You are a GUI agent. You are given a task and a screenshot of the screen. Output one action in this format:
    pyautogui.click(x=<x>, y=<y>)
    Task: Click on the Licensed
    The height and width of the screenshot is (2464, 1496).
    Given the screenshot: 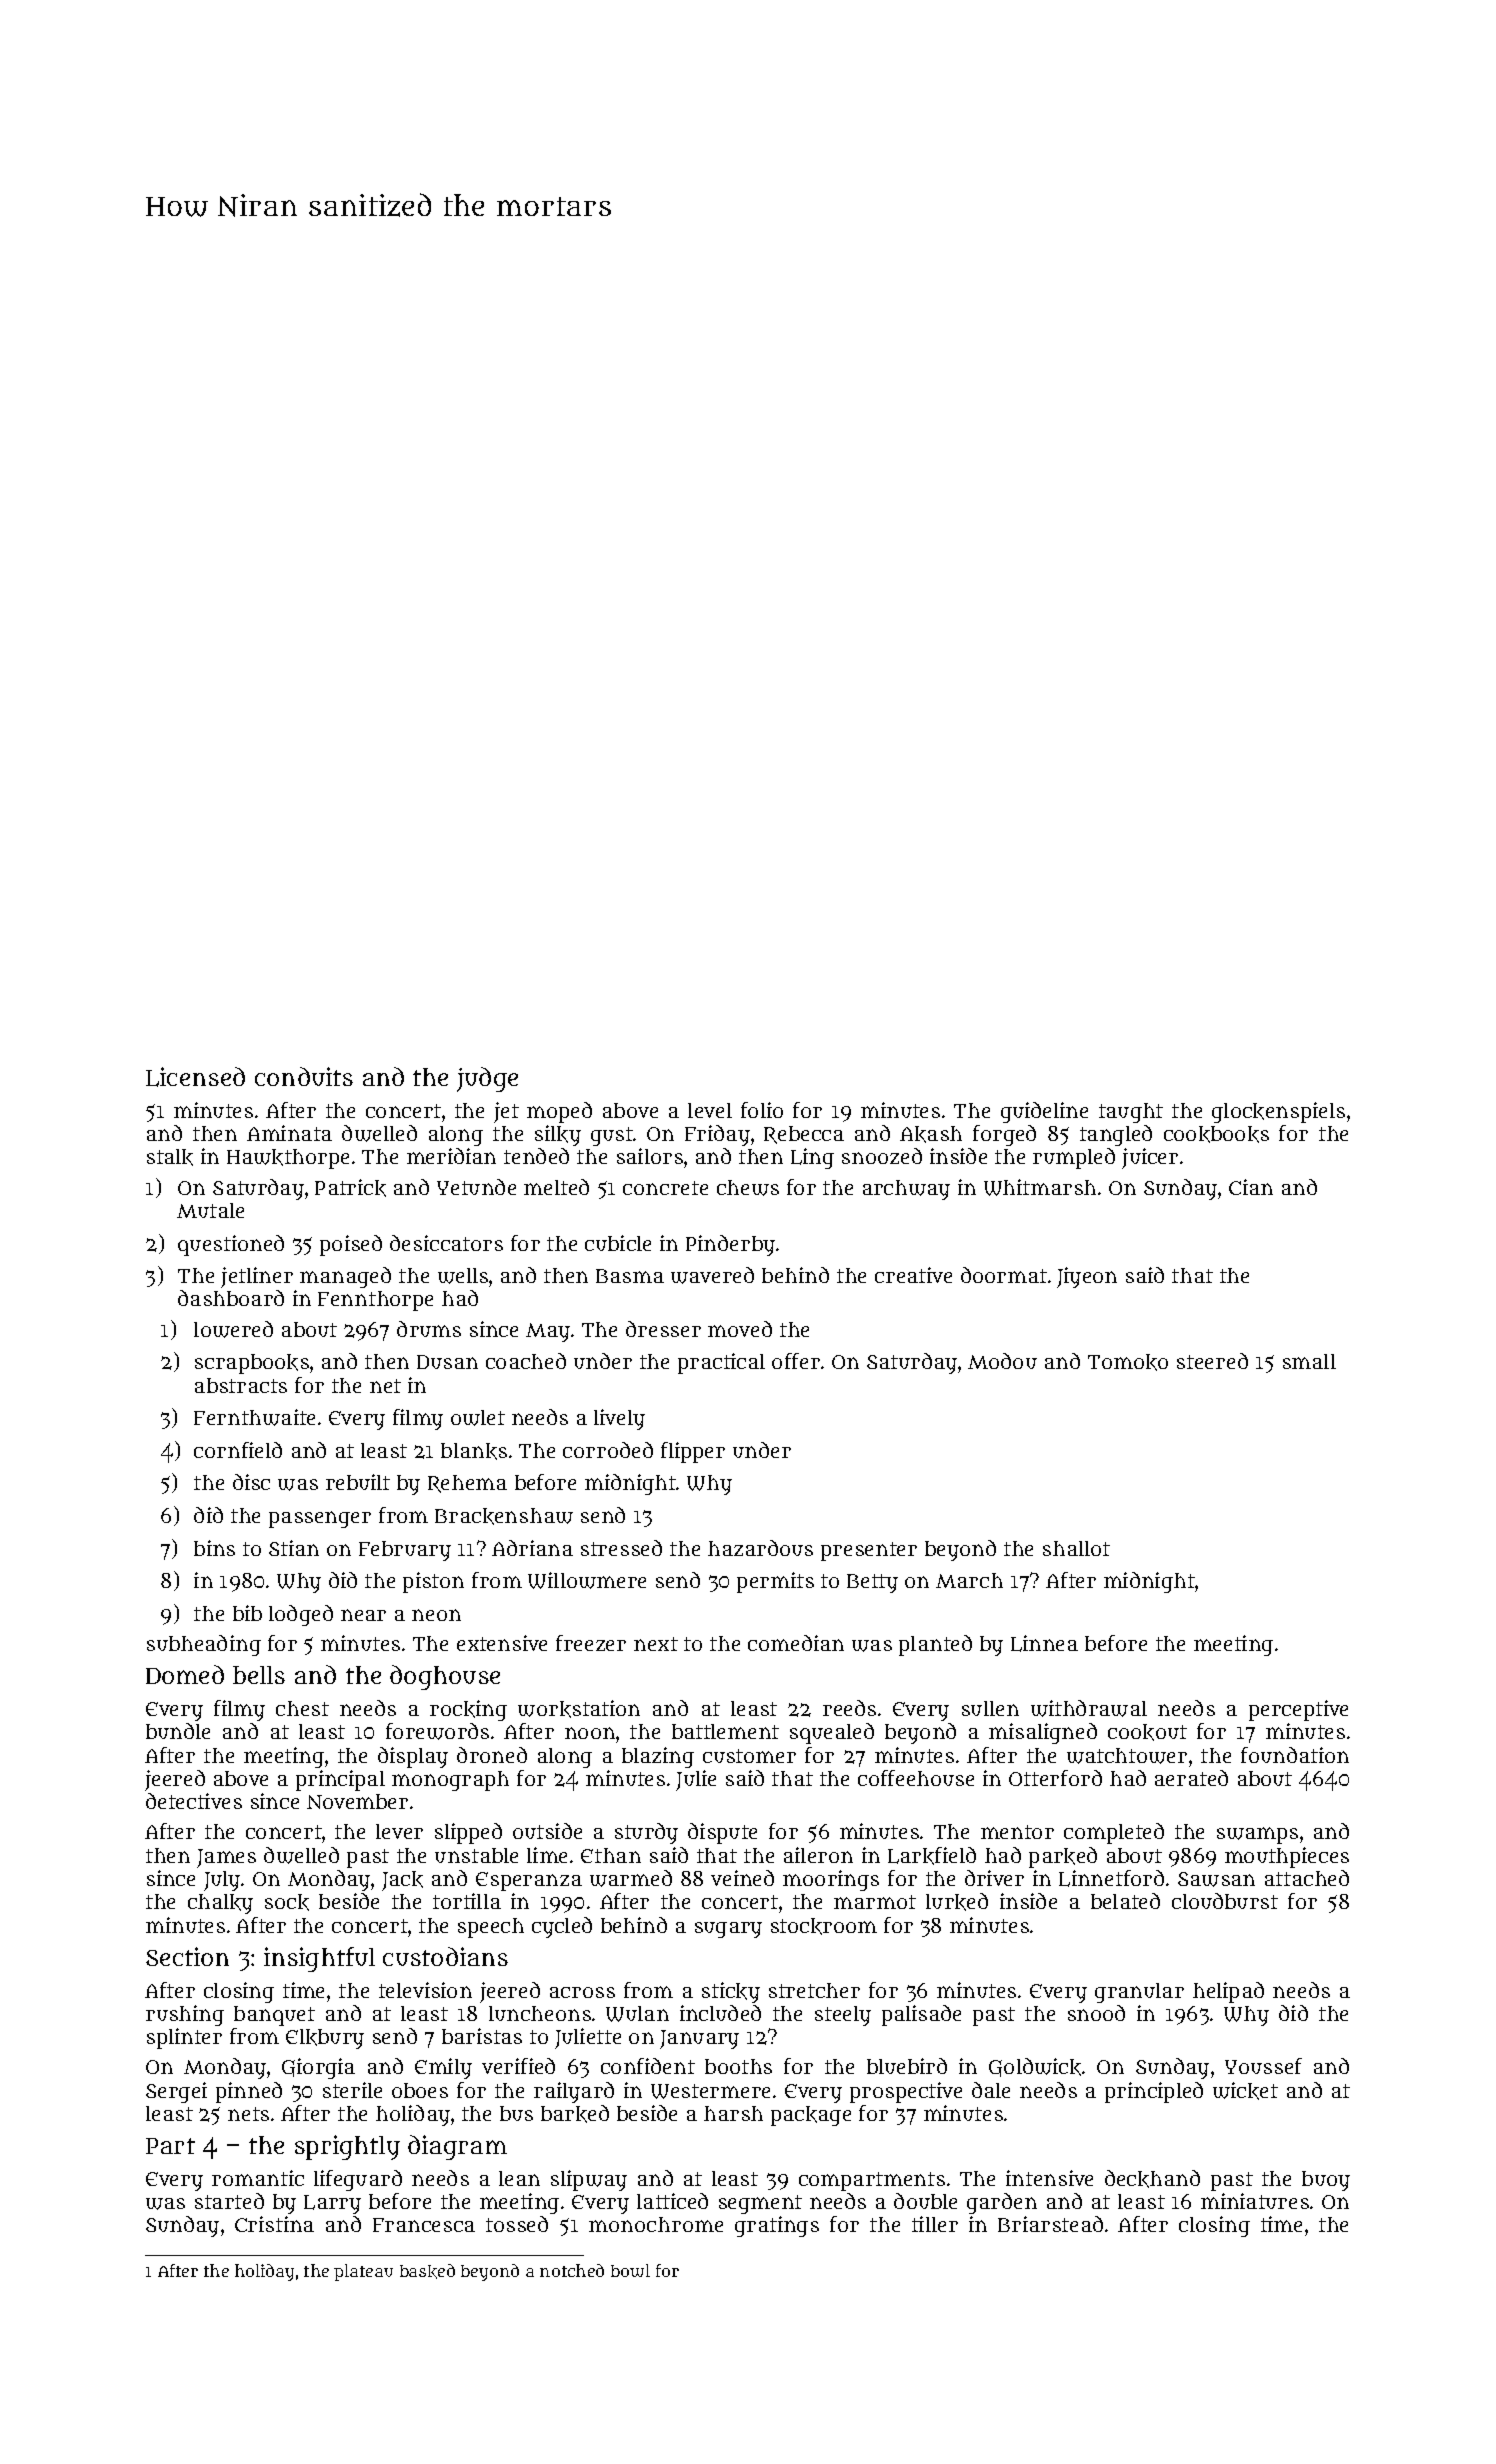 What is the action you would take?
    pyautogui.click(x=195, y=1077)
